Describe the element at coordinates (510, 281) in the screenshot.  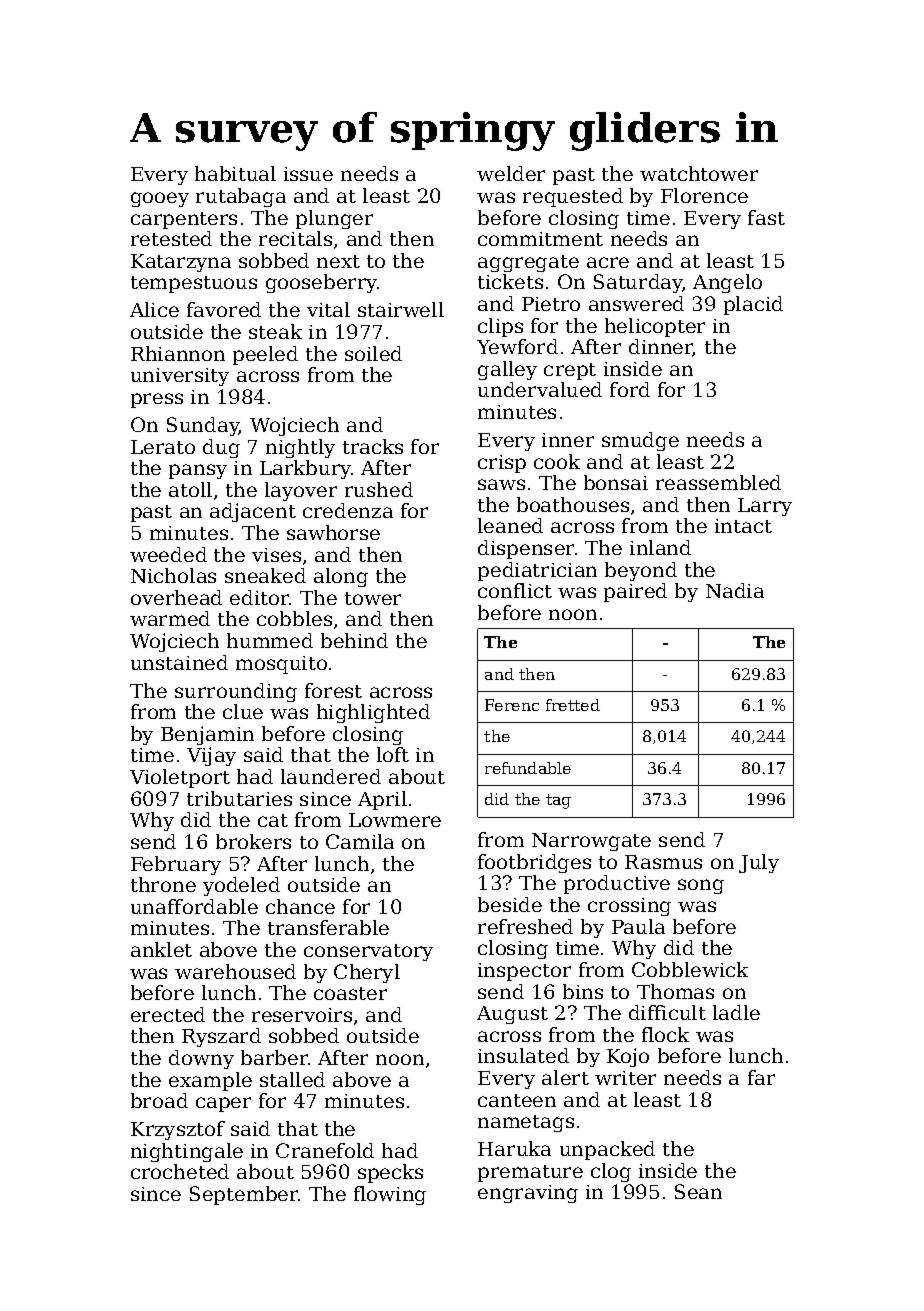
I see `tickets` at that location.
